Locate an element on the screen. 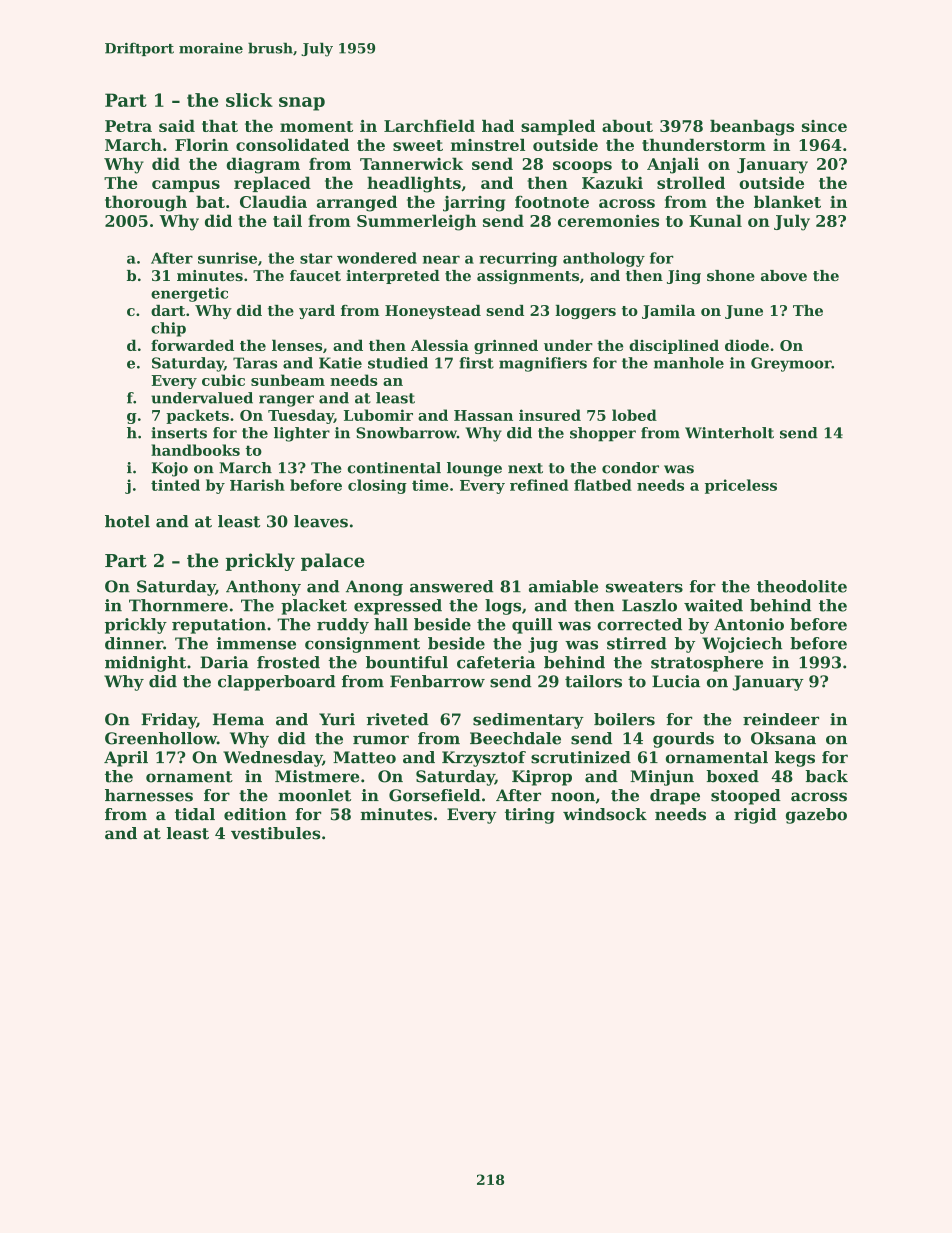 Image resolution: width=952 pixels, height=1233 pixels. energetic is located at coordinates (189, 294).
